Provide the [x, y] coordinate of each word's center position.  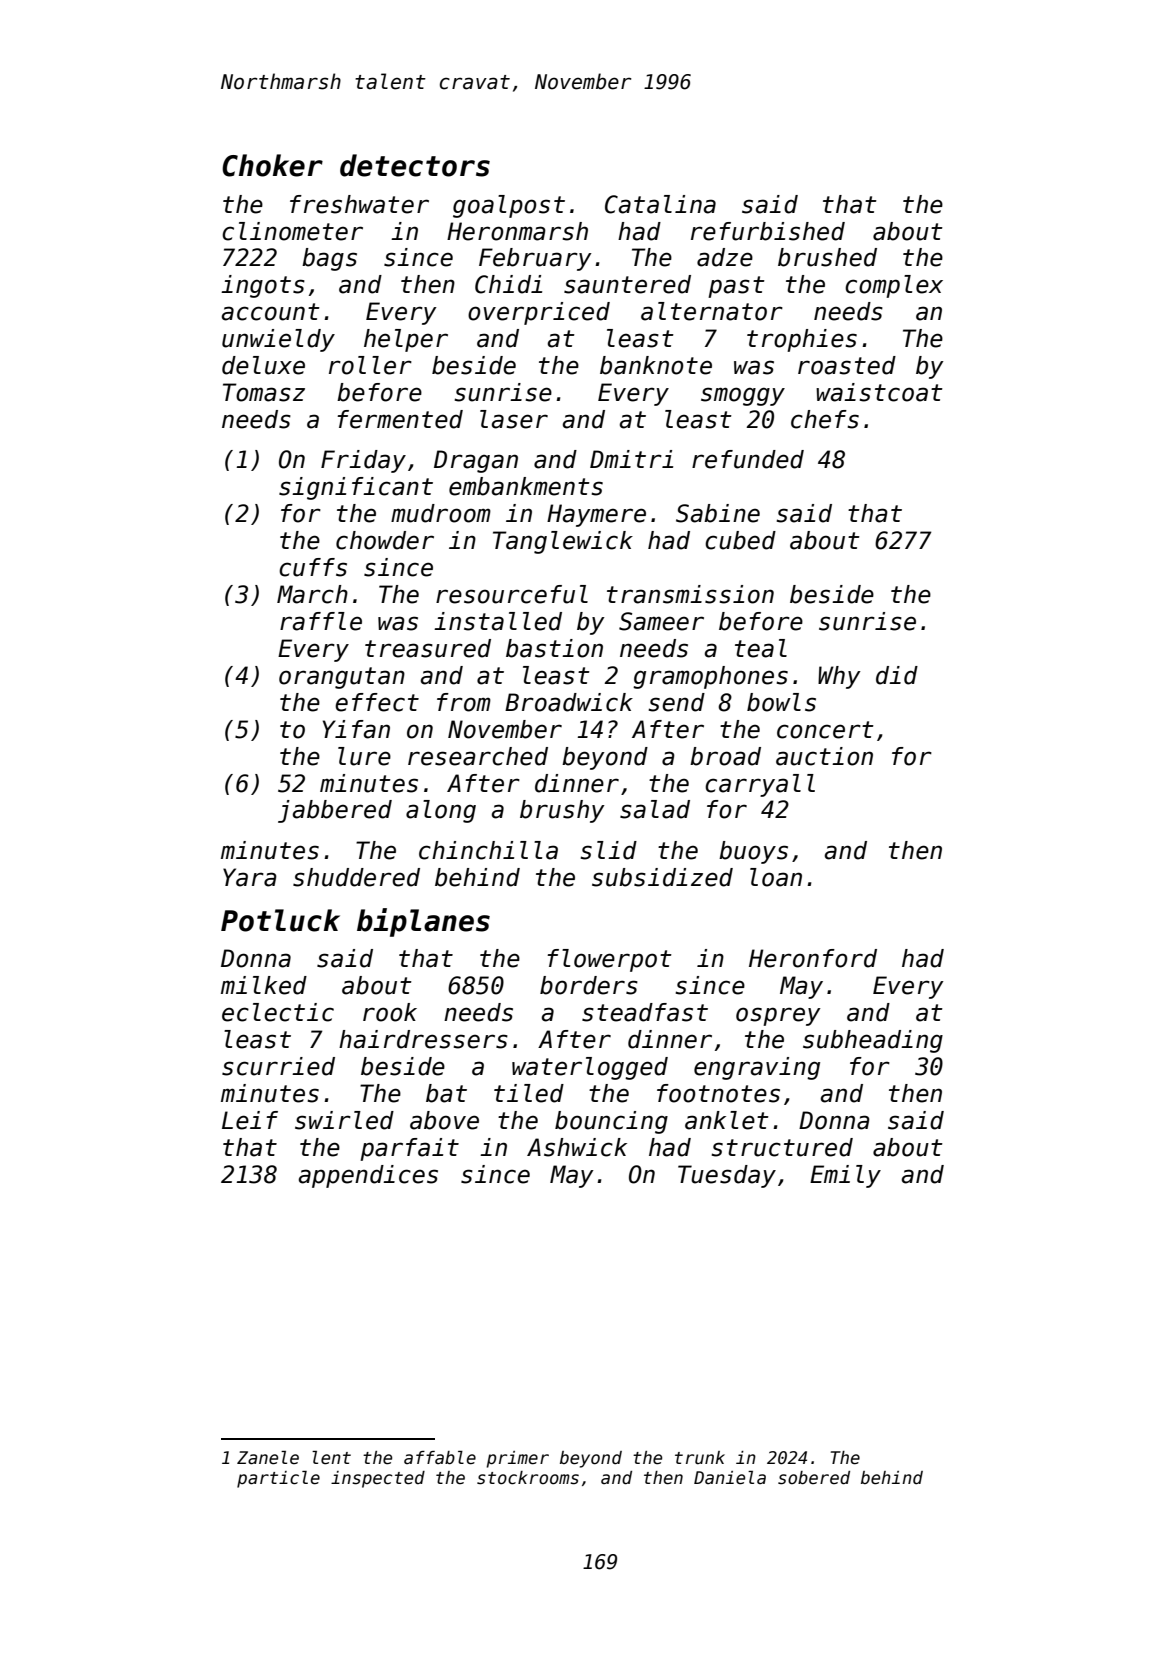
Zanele [268, 1458]
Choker [272, 165]
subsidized [662, 877]
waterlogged [590, 1068]
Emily [845, 1176]
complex [894, 286]
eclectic [278, 1012]
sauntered [627, 284]
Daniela [730, 1478]
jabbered [335, 811]
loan [776, 877]
